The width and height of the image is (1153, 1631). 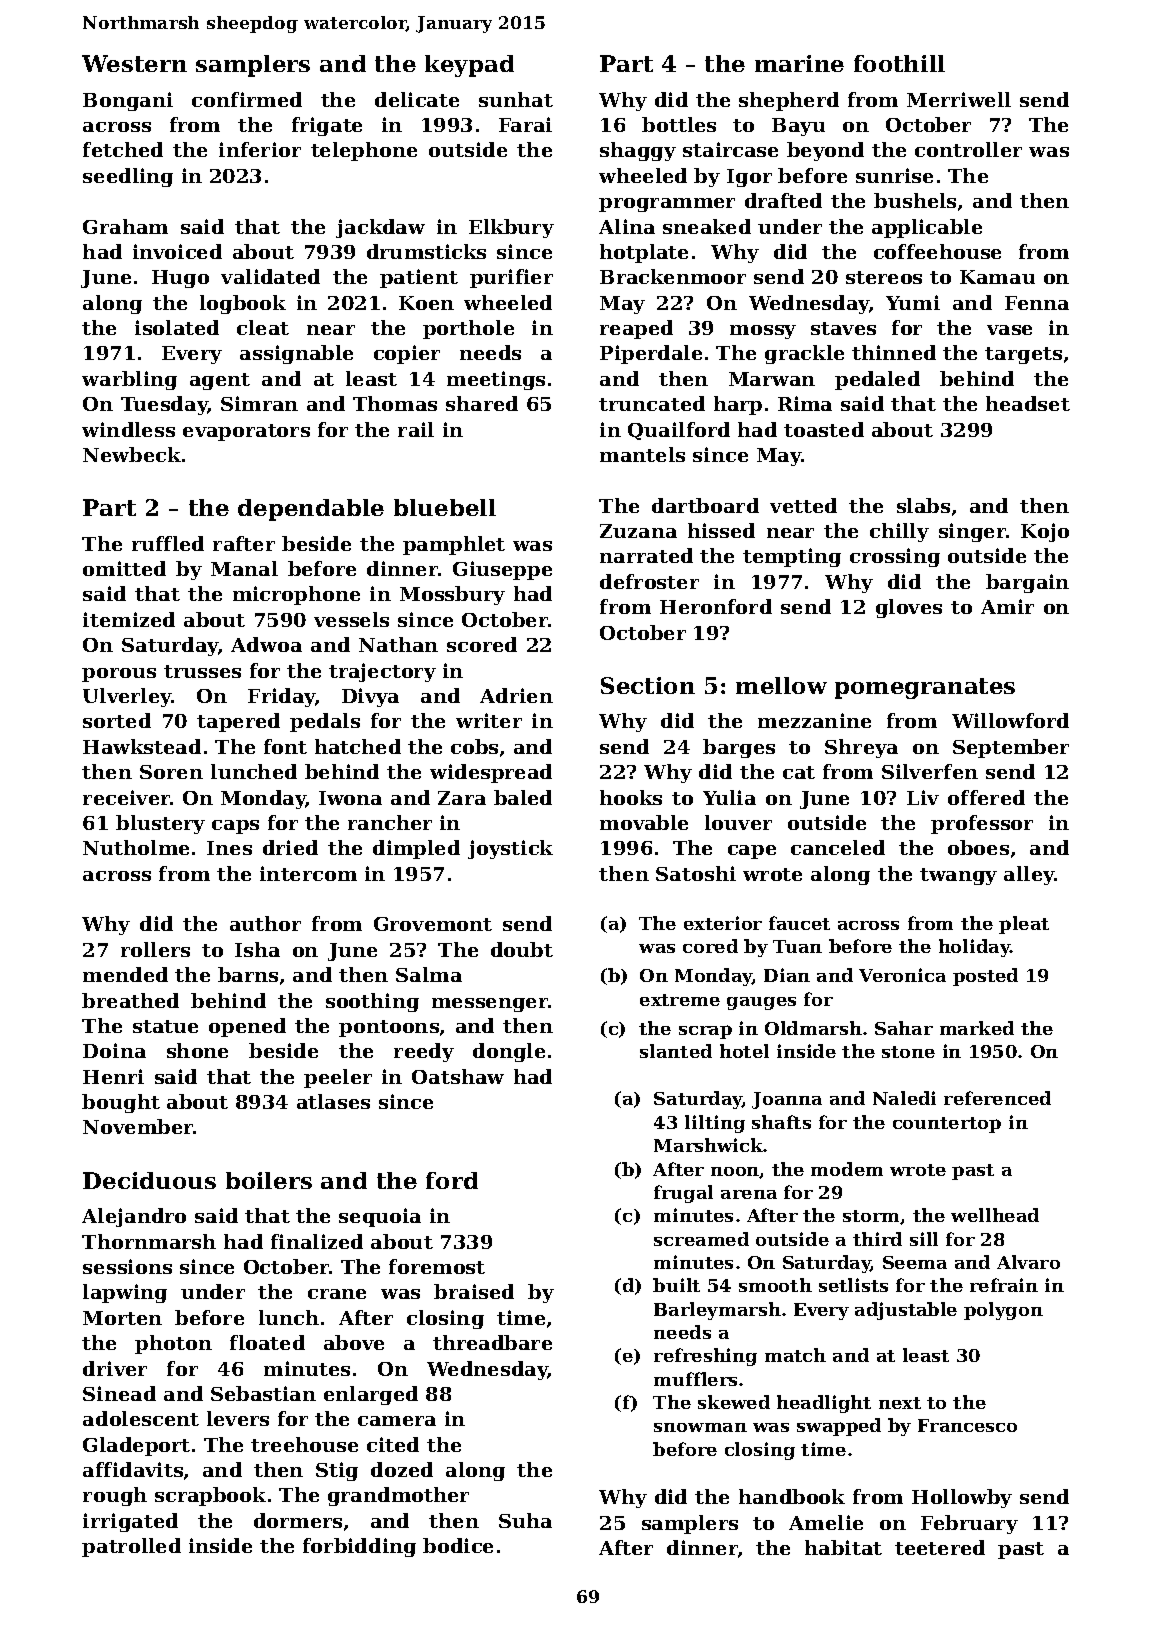 I want to click on keypad, so click(x=469, y=66).
